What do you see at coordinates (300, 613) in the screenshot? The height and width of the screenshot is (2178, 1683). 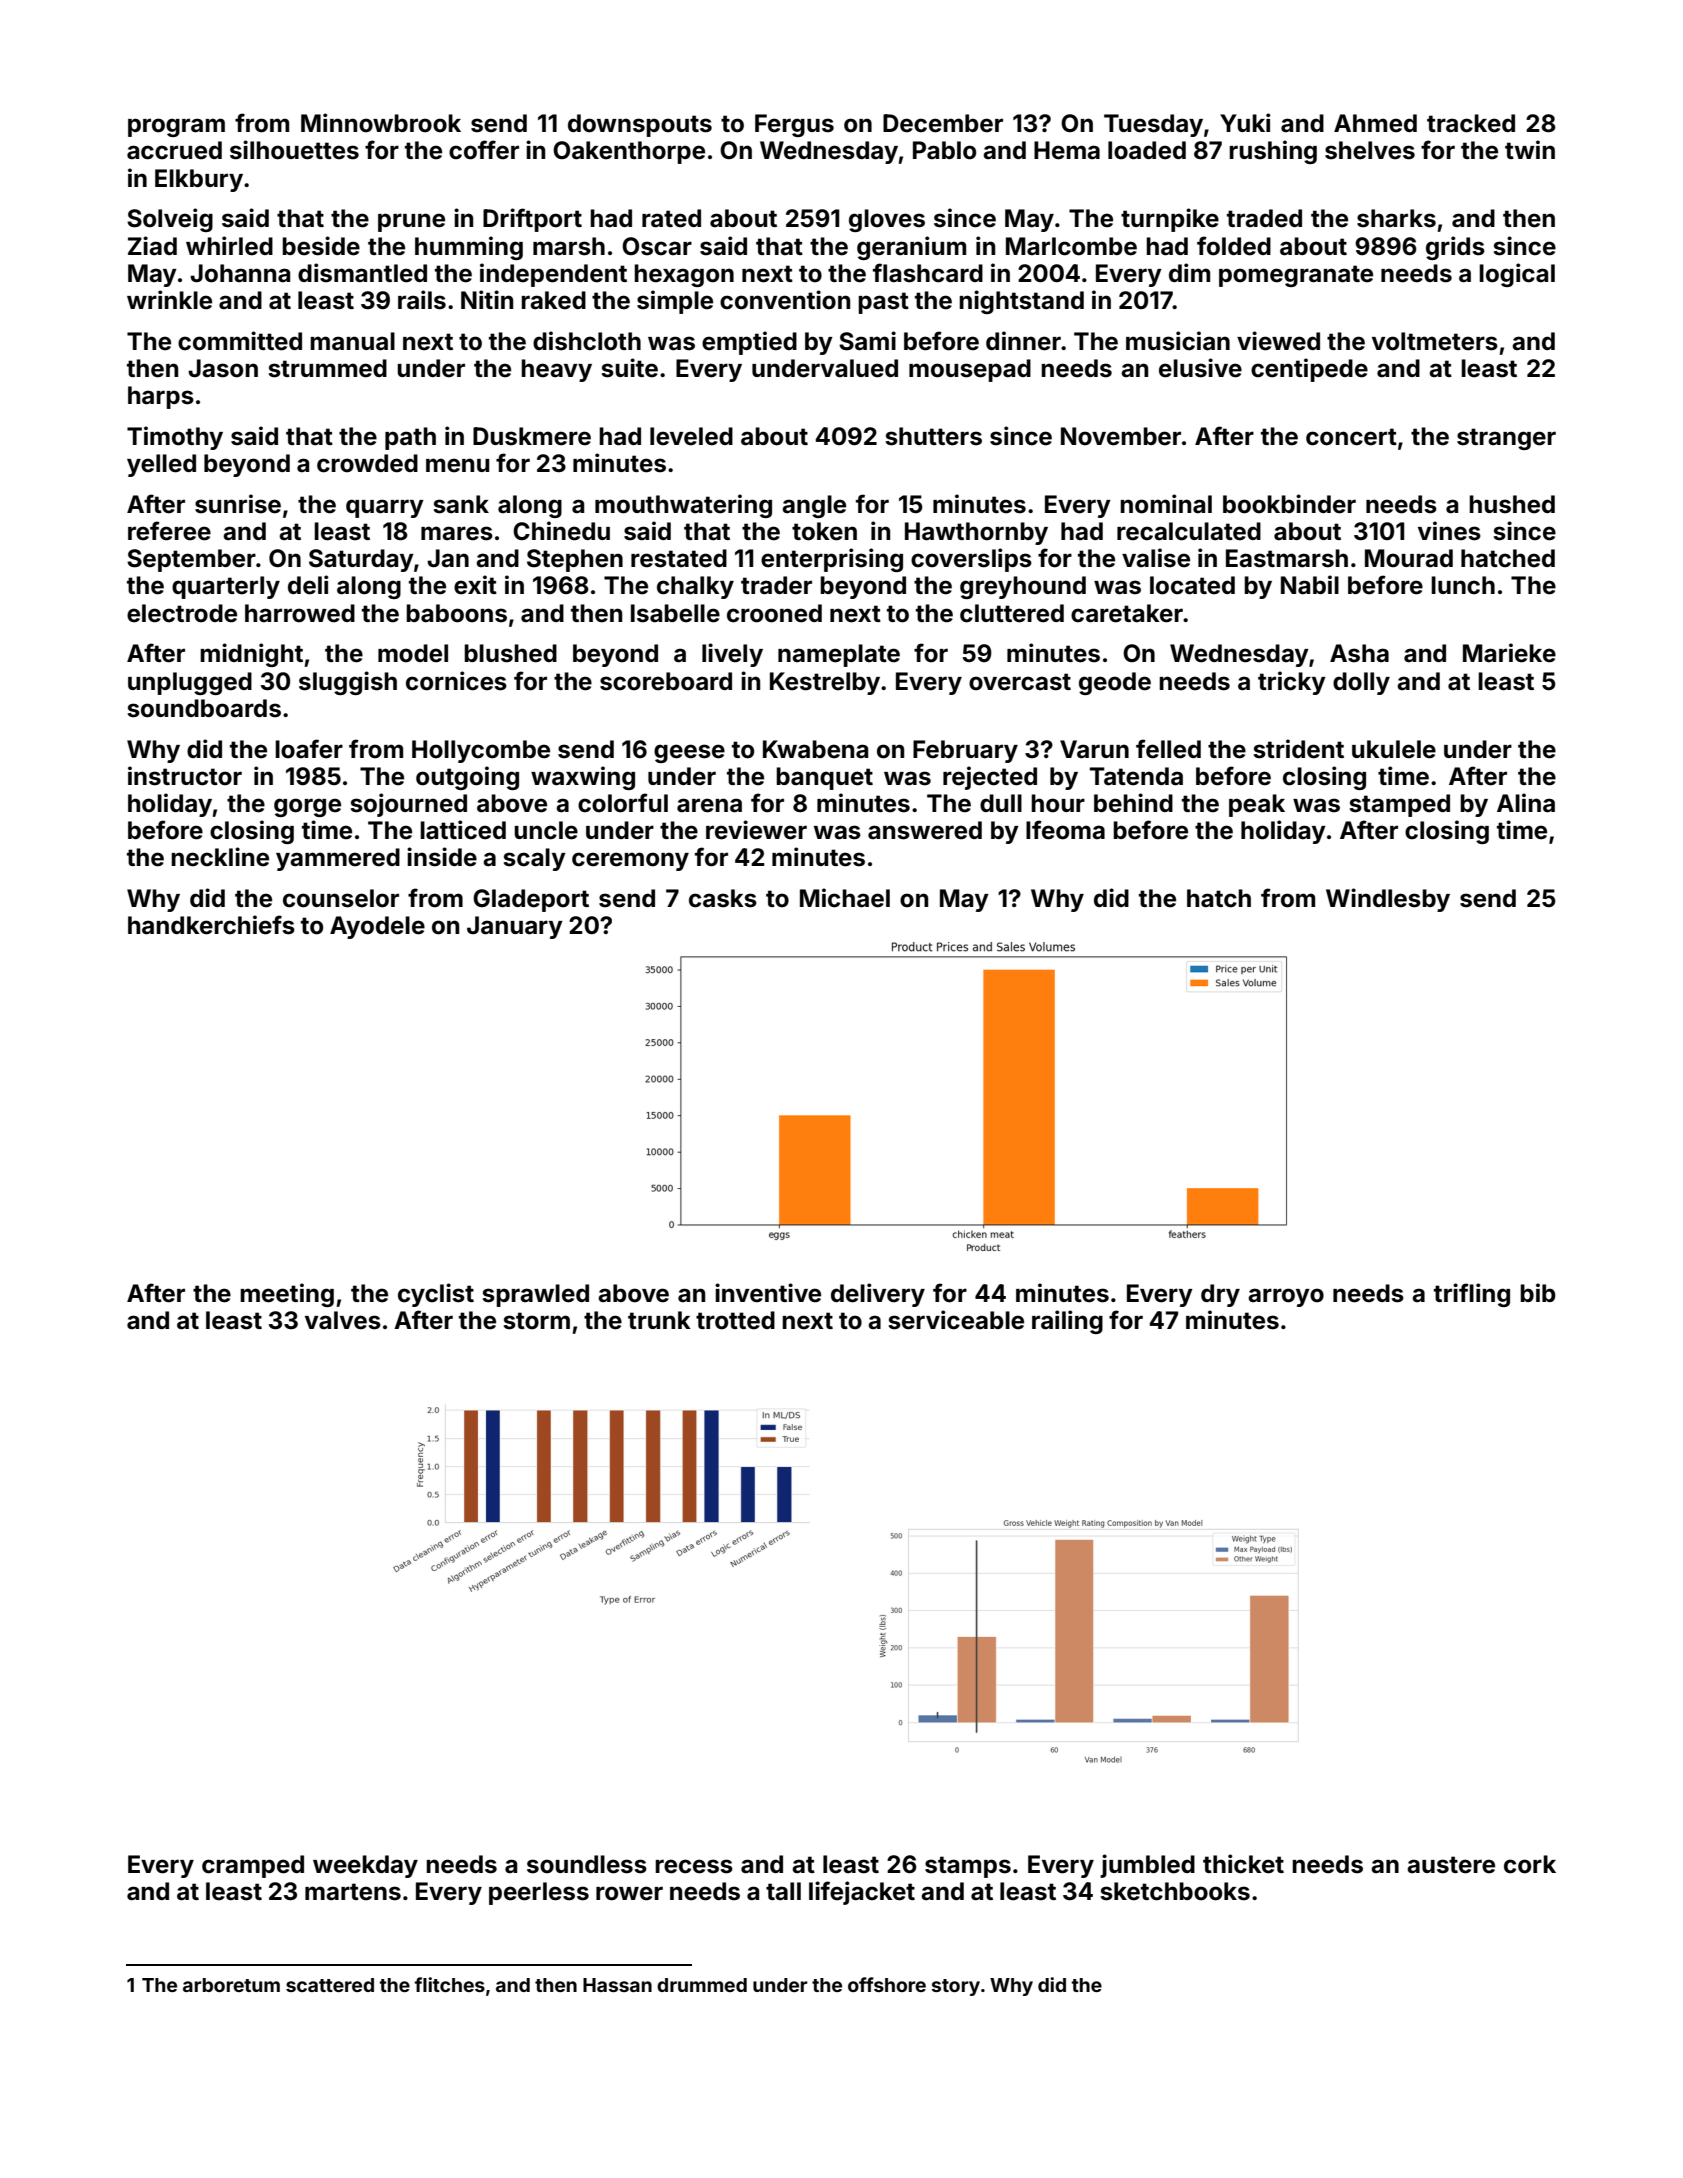 I see `harrowed` at bounding box center [300, 613].
